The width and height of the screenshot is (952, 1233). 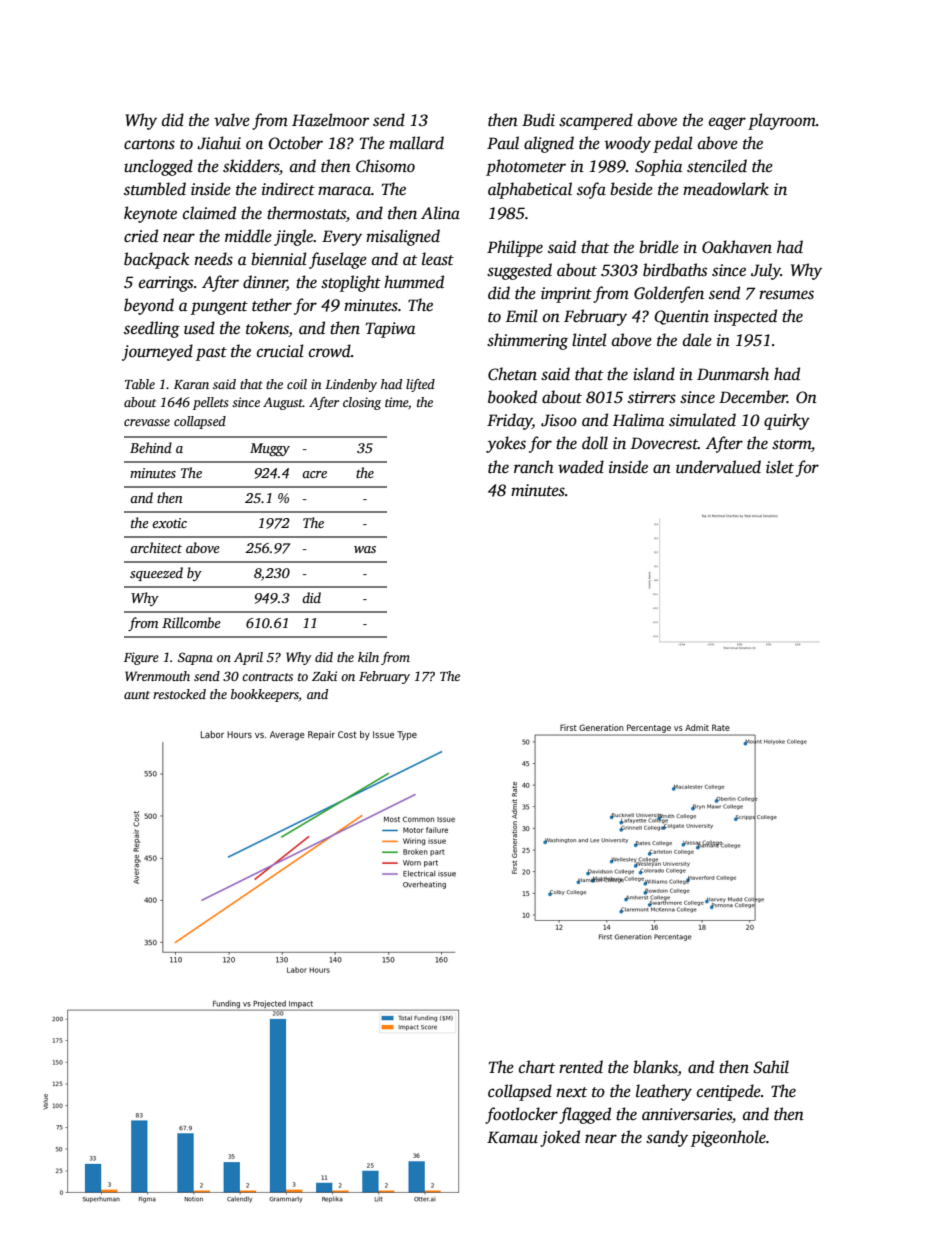 What do you see at coordinates (596, 121) in the screenshot?
I see `scampered` at bounding box center [596, 121].
